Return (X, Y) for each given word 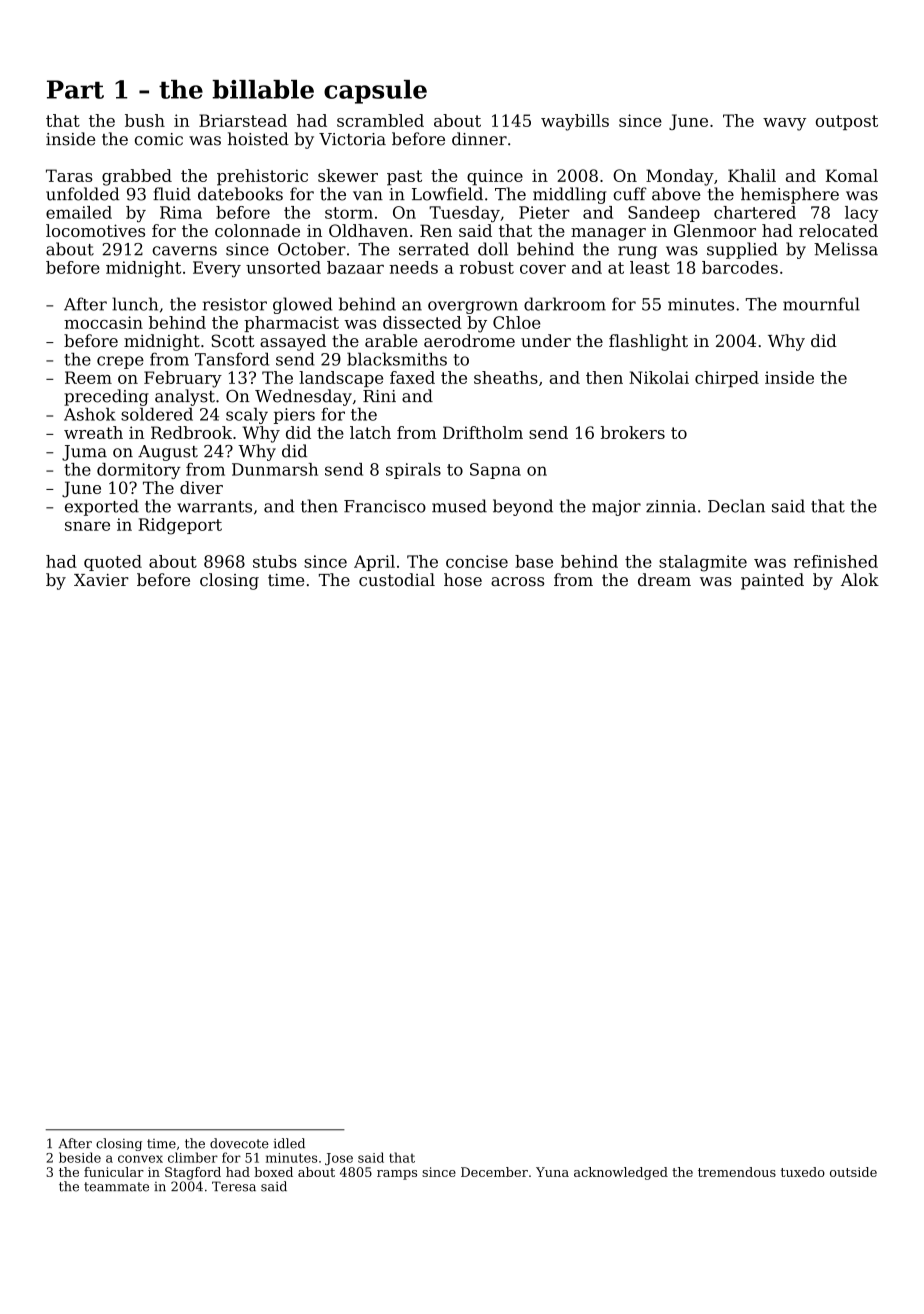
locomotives (95, 230)
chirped (727, 379)
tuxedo (803, 1172)
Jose (339, 1159)
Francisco (385, 506)
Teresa (234, 1186)
